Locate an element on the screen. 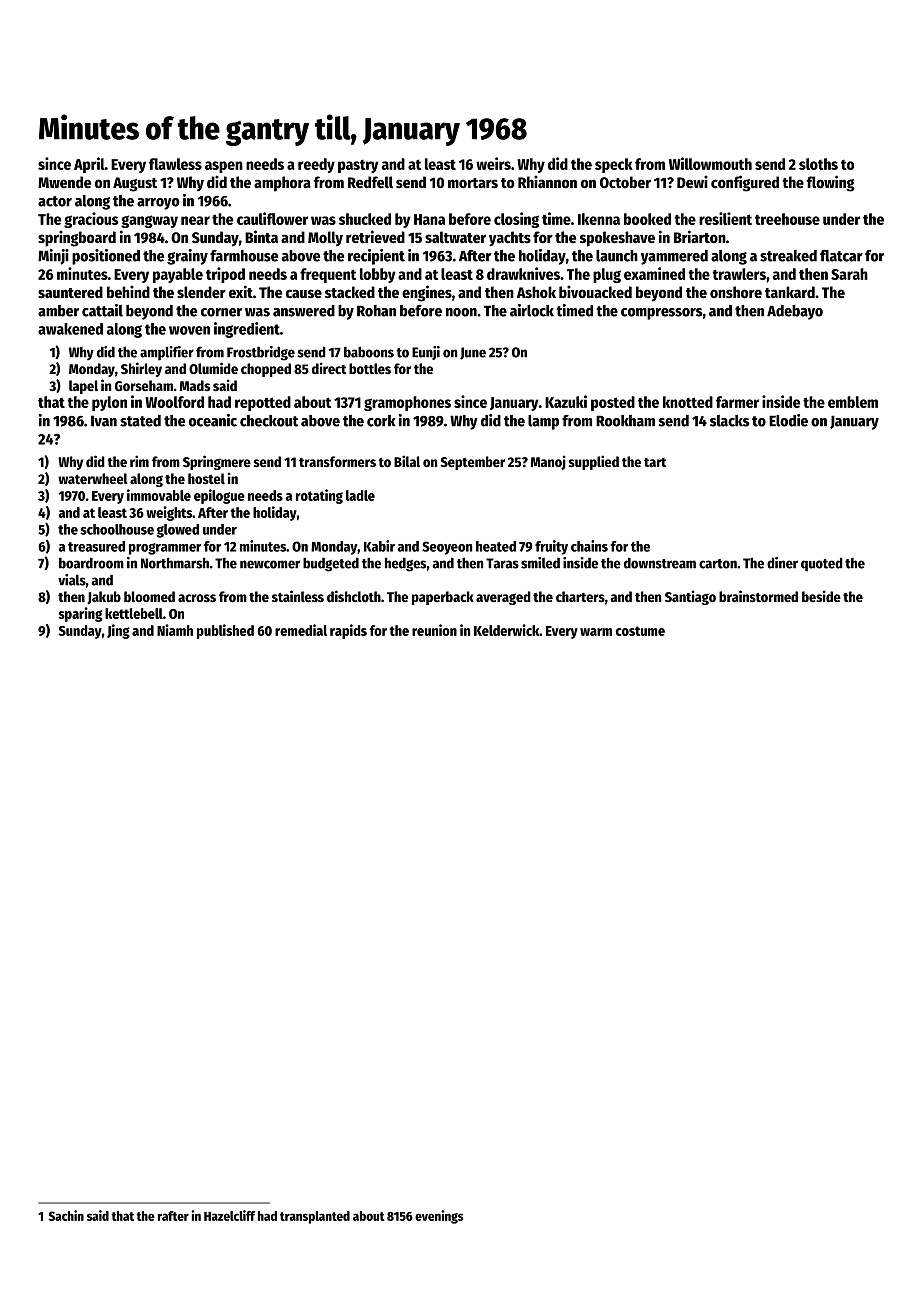 This screenshot has width=924, height=1308. mortars is located at coordinates (473, 183).
